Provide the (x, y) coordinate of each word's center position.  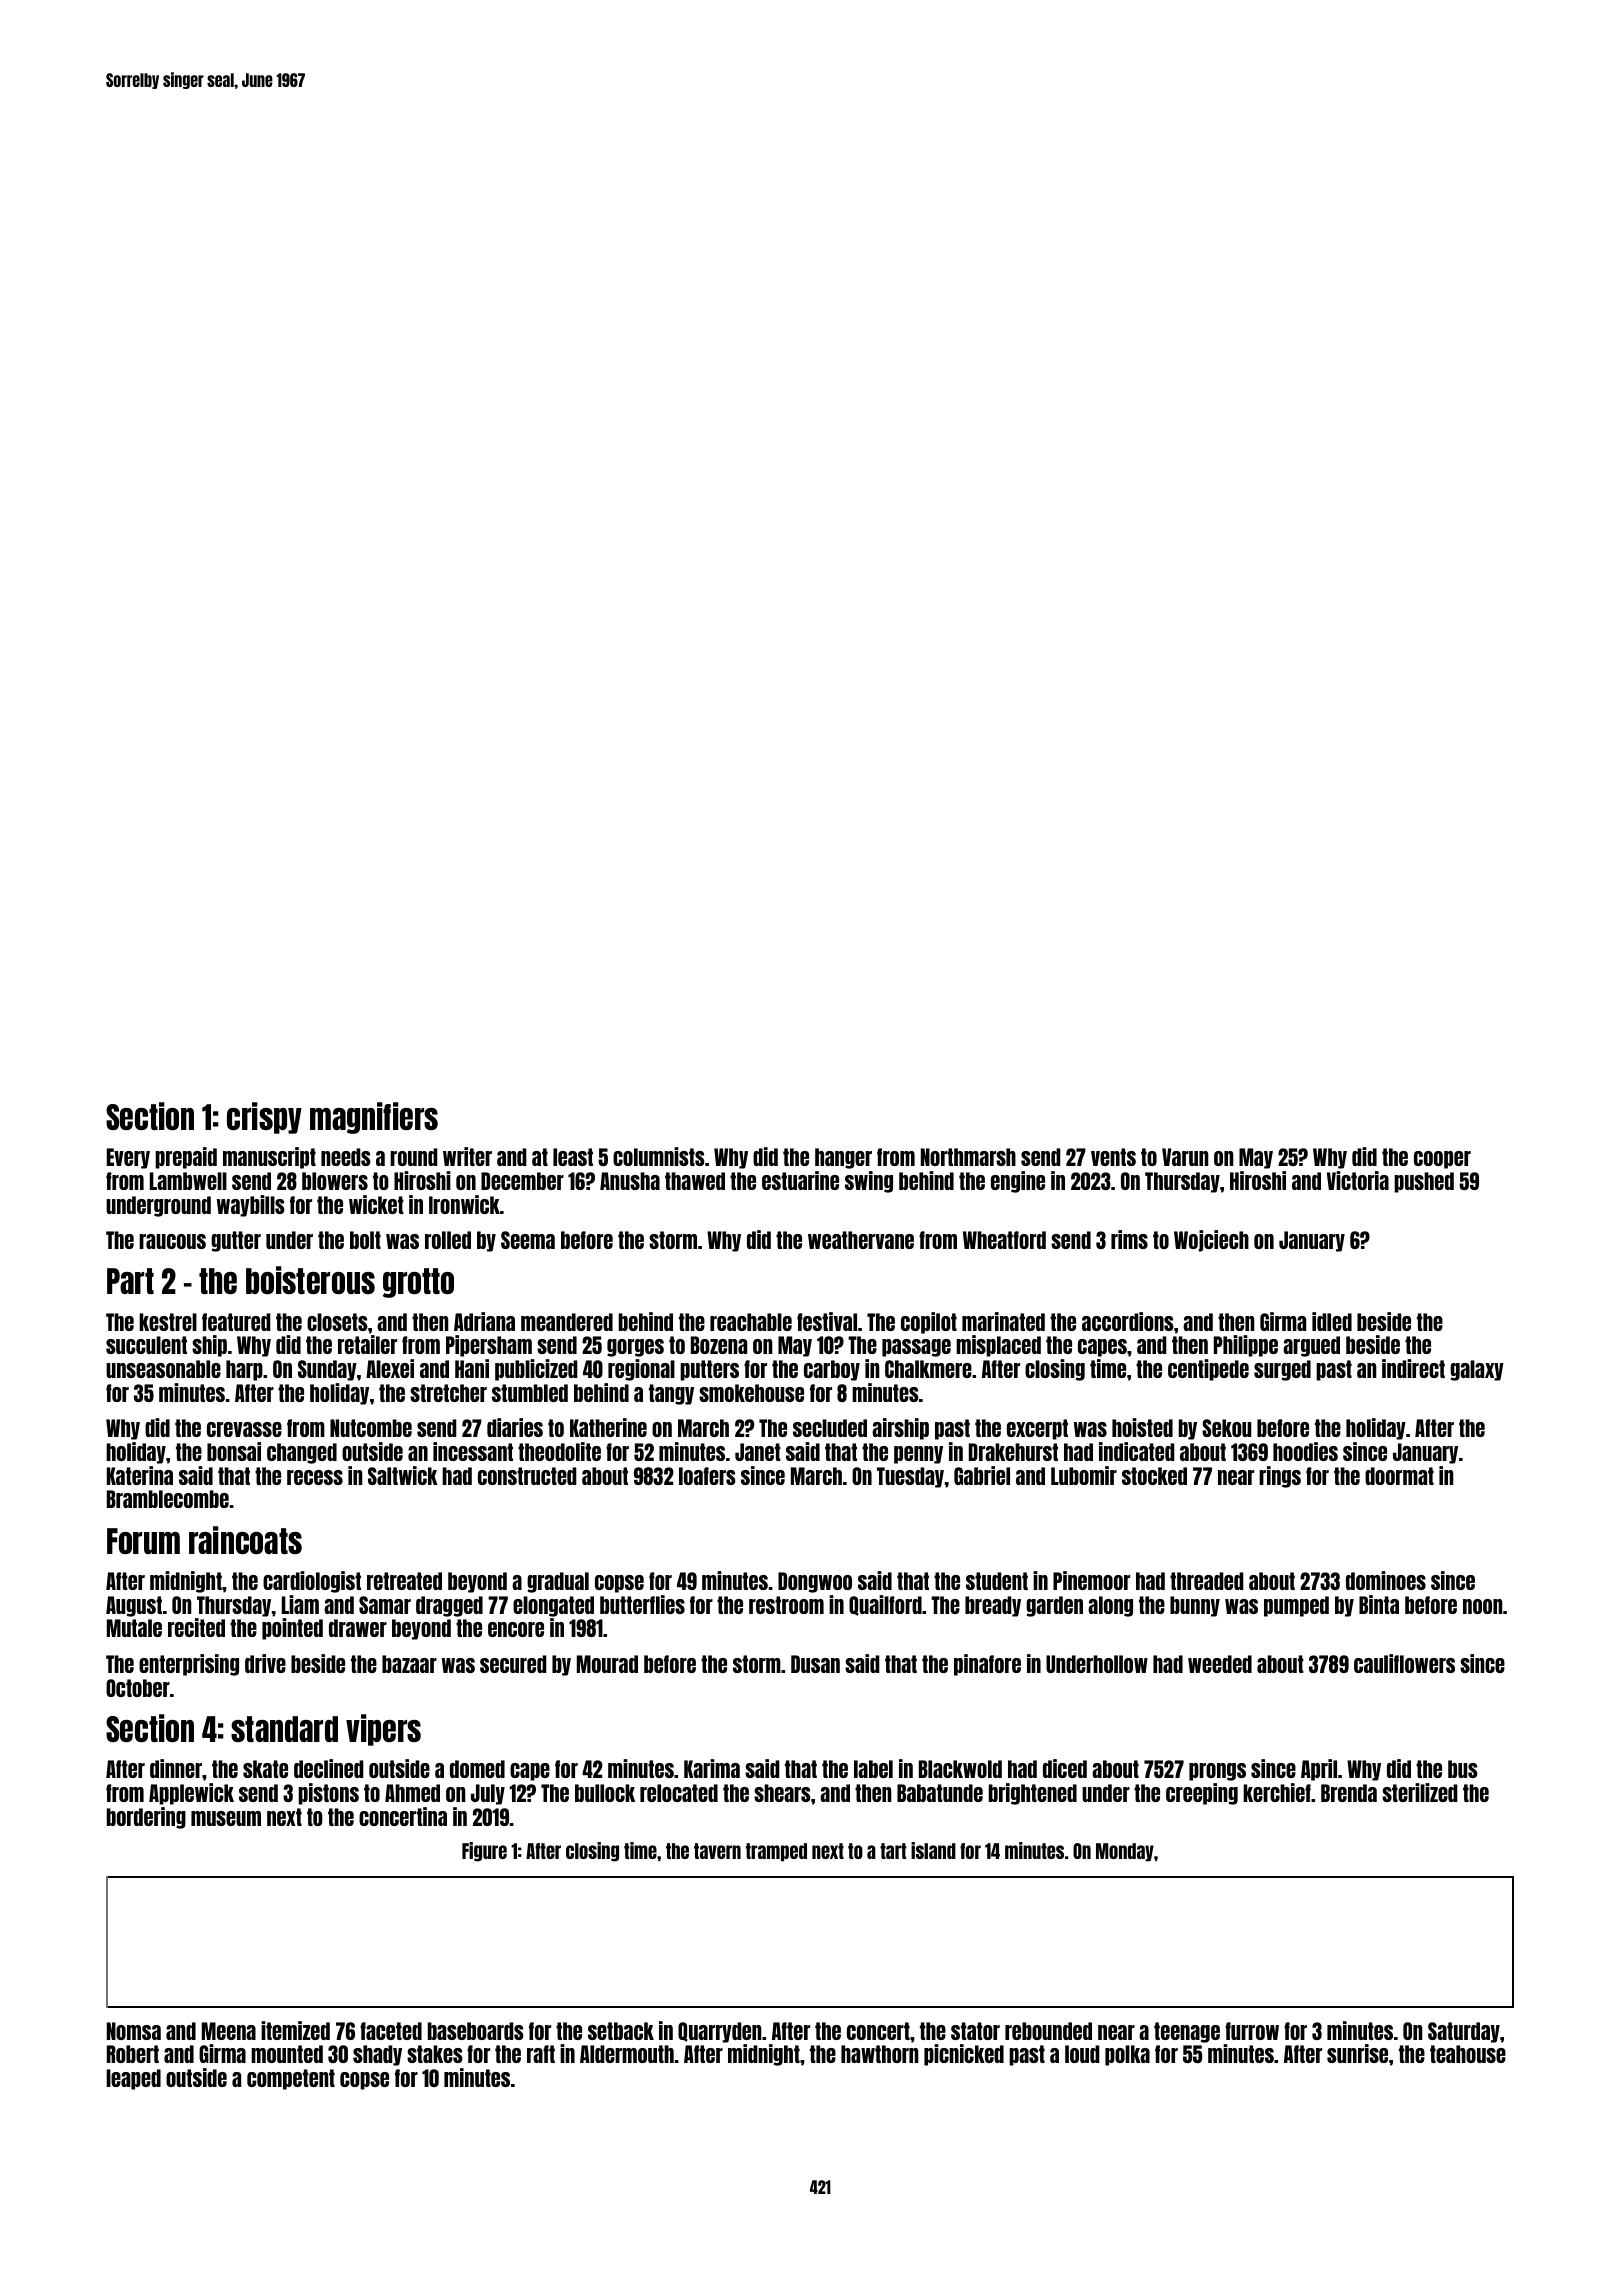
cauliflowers (1404, 1663)
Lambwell (188, 1181)
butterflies (642, 1604)
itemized (295, 2030)
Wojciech (1211, 1241)
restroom (786, 1605)
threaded (1207, 1581)
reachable (751, 1322)
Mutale (134, 1628)
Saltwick (403, 1475)
